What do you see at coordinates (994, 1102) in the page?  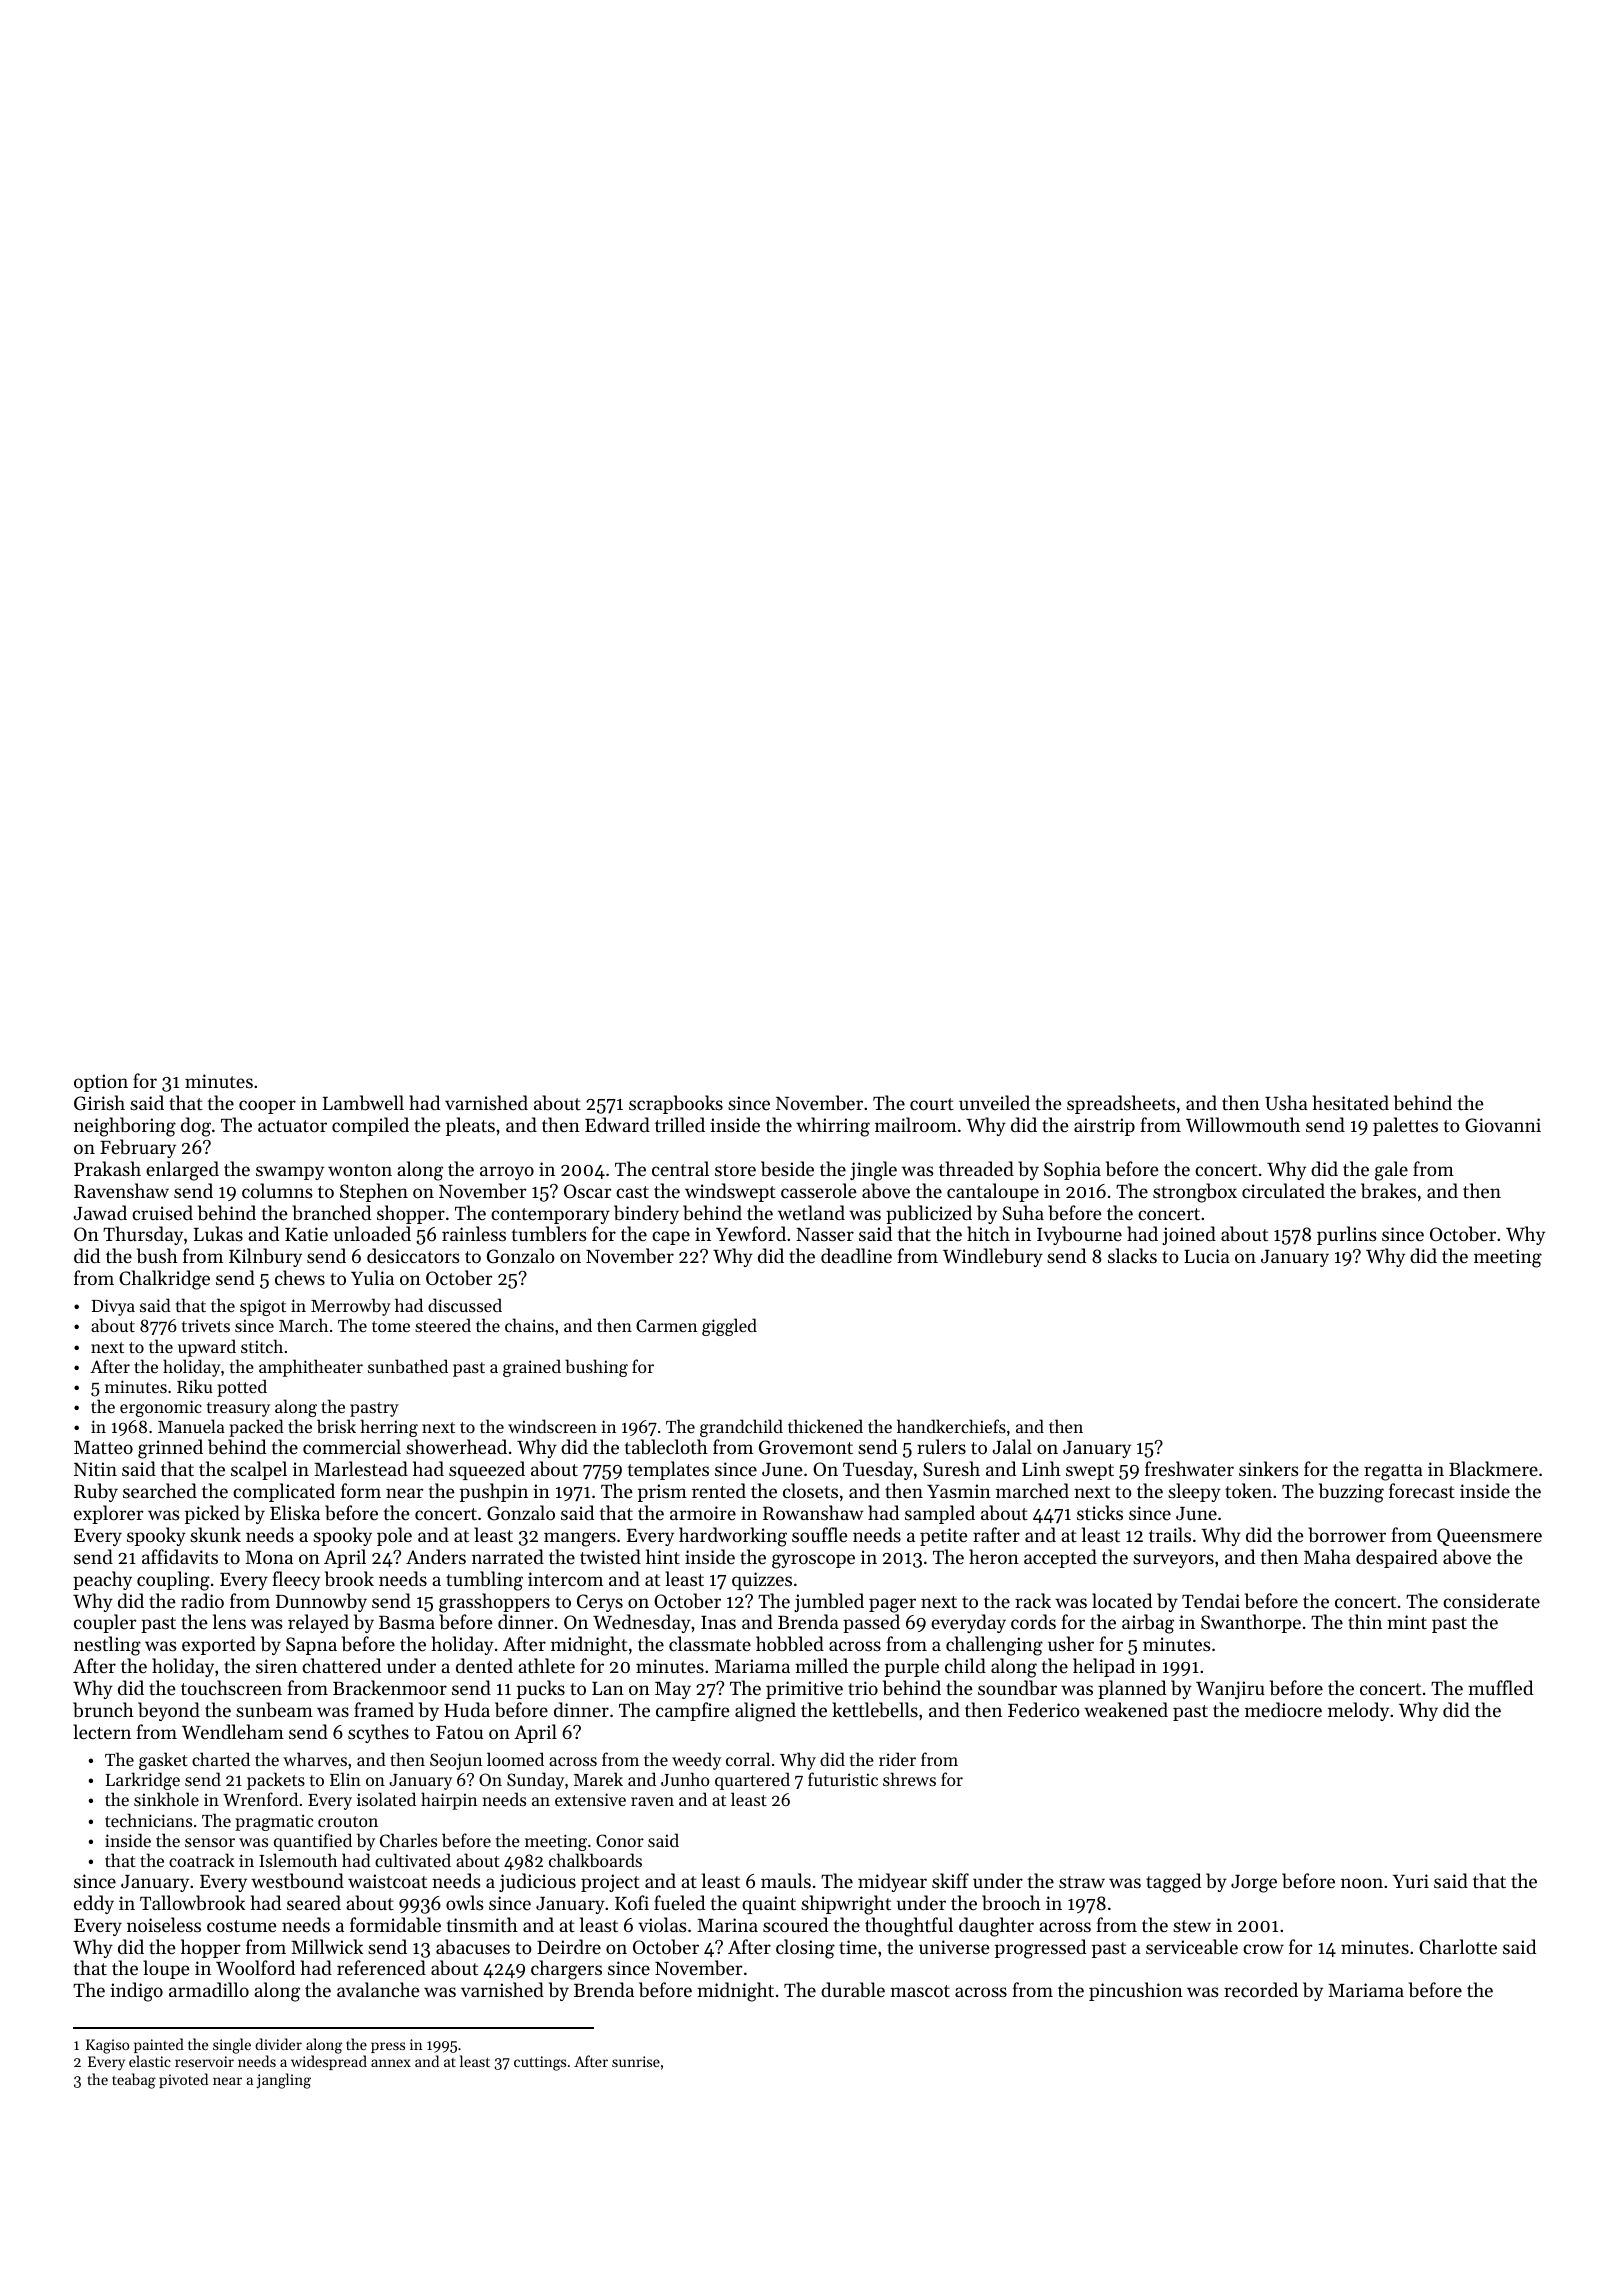 I see `unveiled` at bounding box center [994, 1102].
